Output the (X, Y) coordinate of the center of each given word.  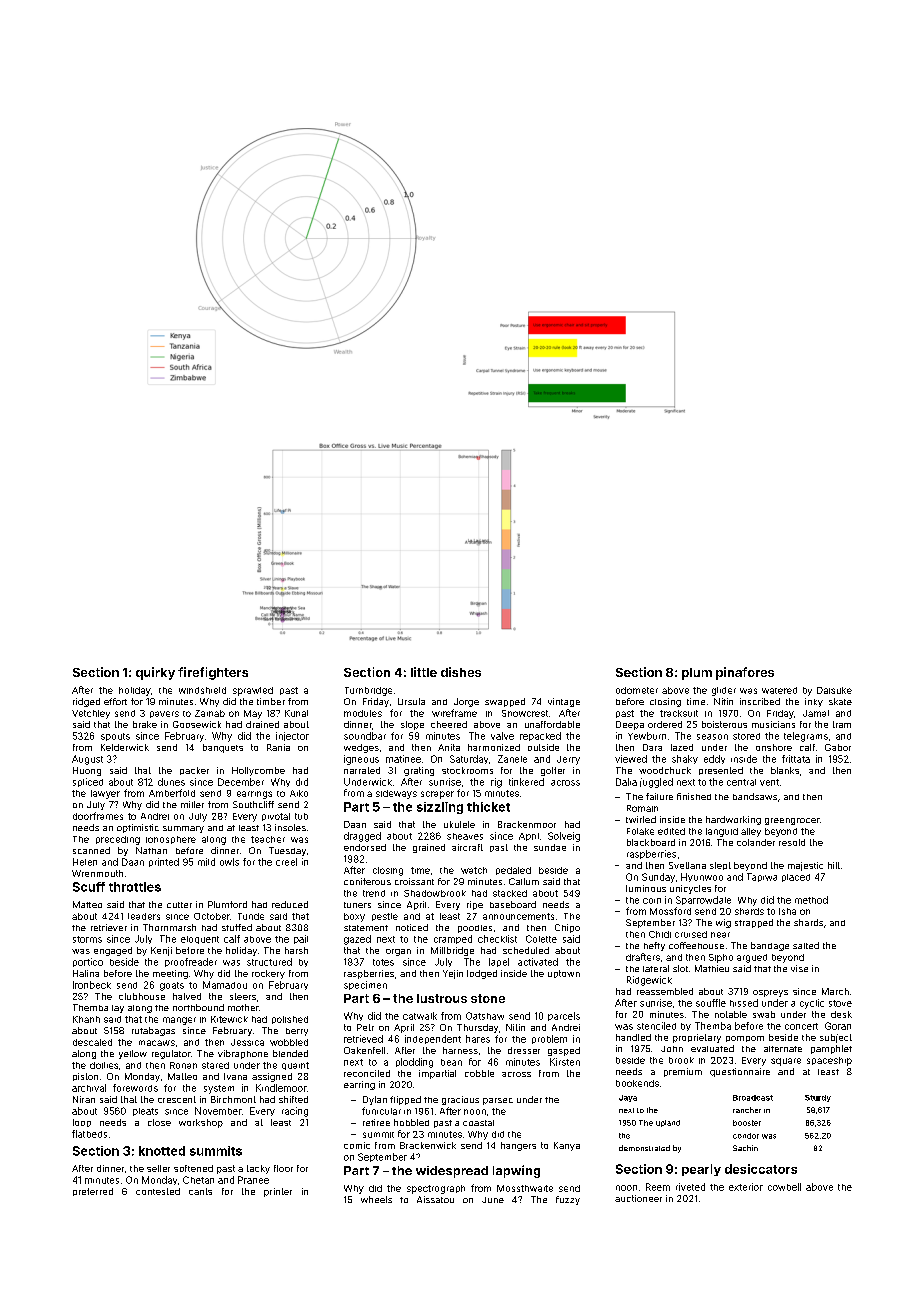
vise (799, 968)
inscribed (760, 701)
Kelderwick (125, 747)
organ (398, 952)
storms (87, 939)
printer (278, 1192)
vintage (564, 702)
